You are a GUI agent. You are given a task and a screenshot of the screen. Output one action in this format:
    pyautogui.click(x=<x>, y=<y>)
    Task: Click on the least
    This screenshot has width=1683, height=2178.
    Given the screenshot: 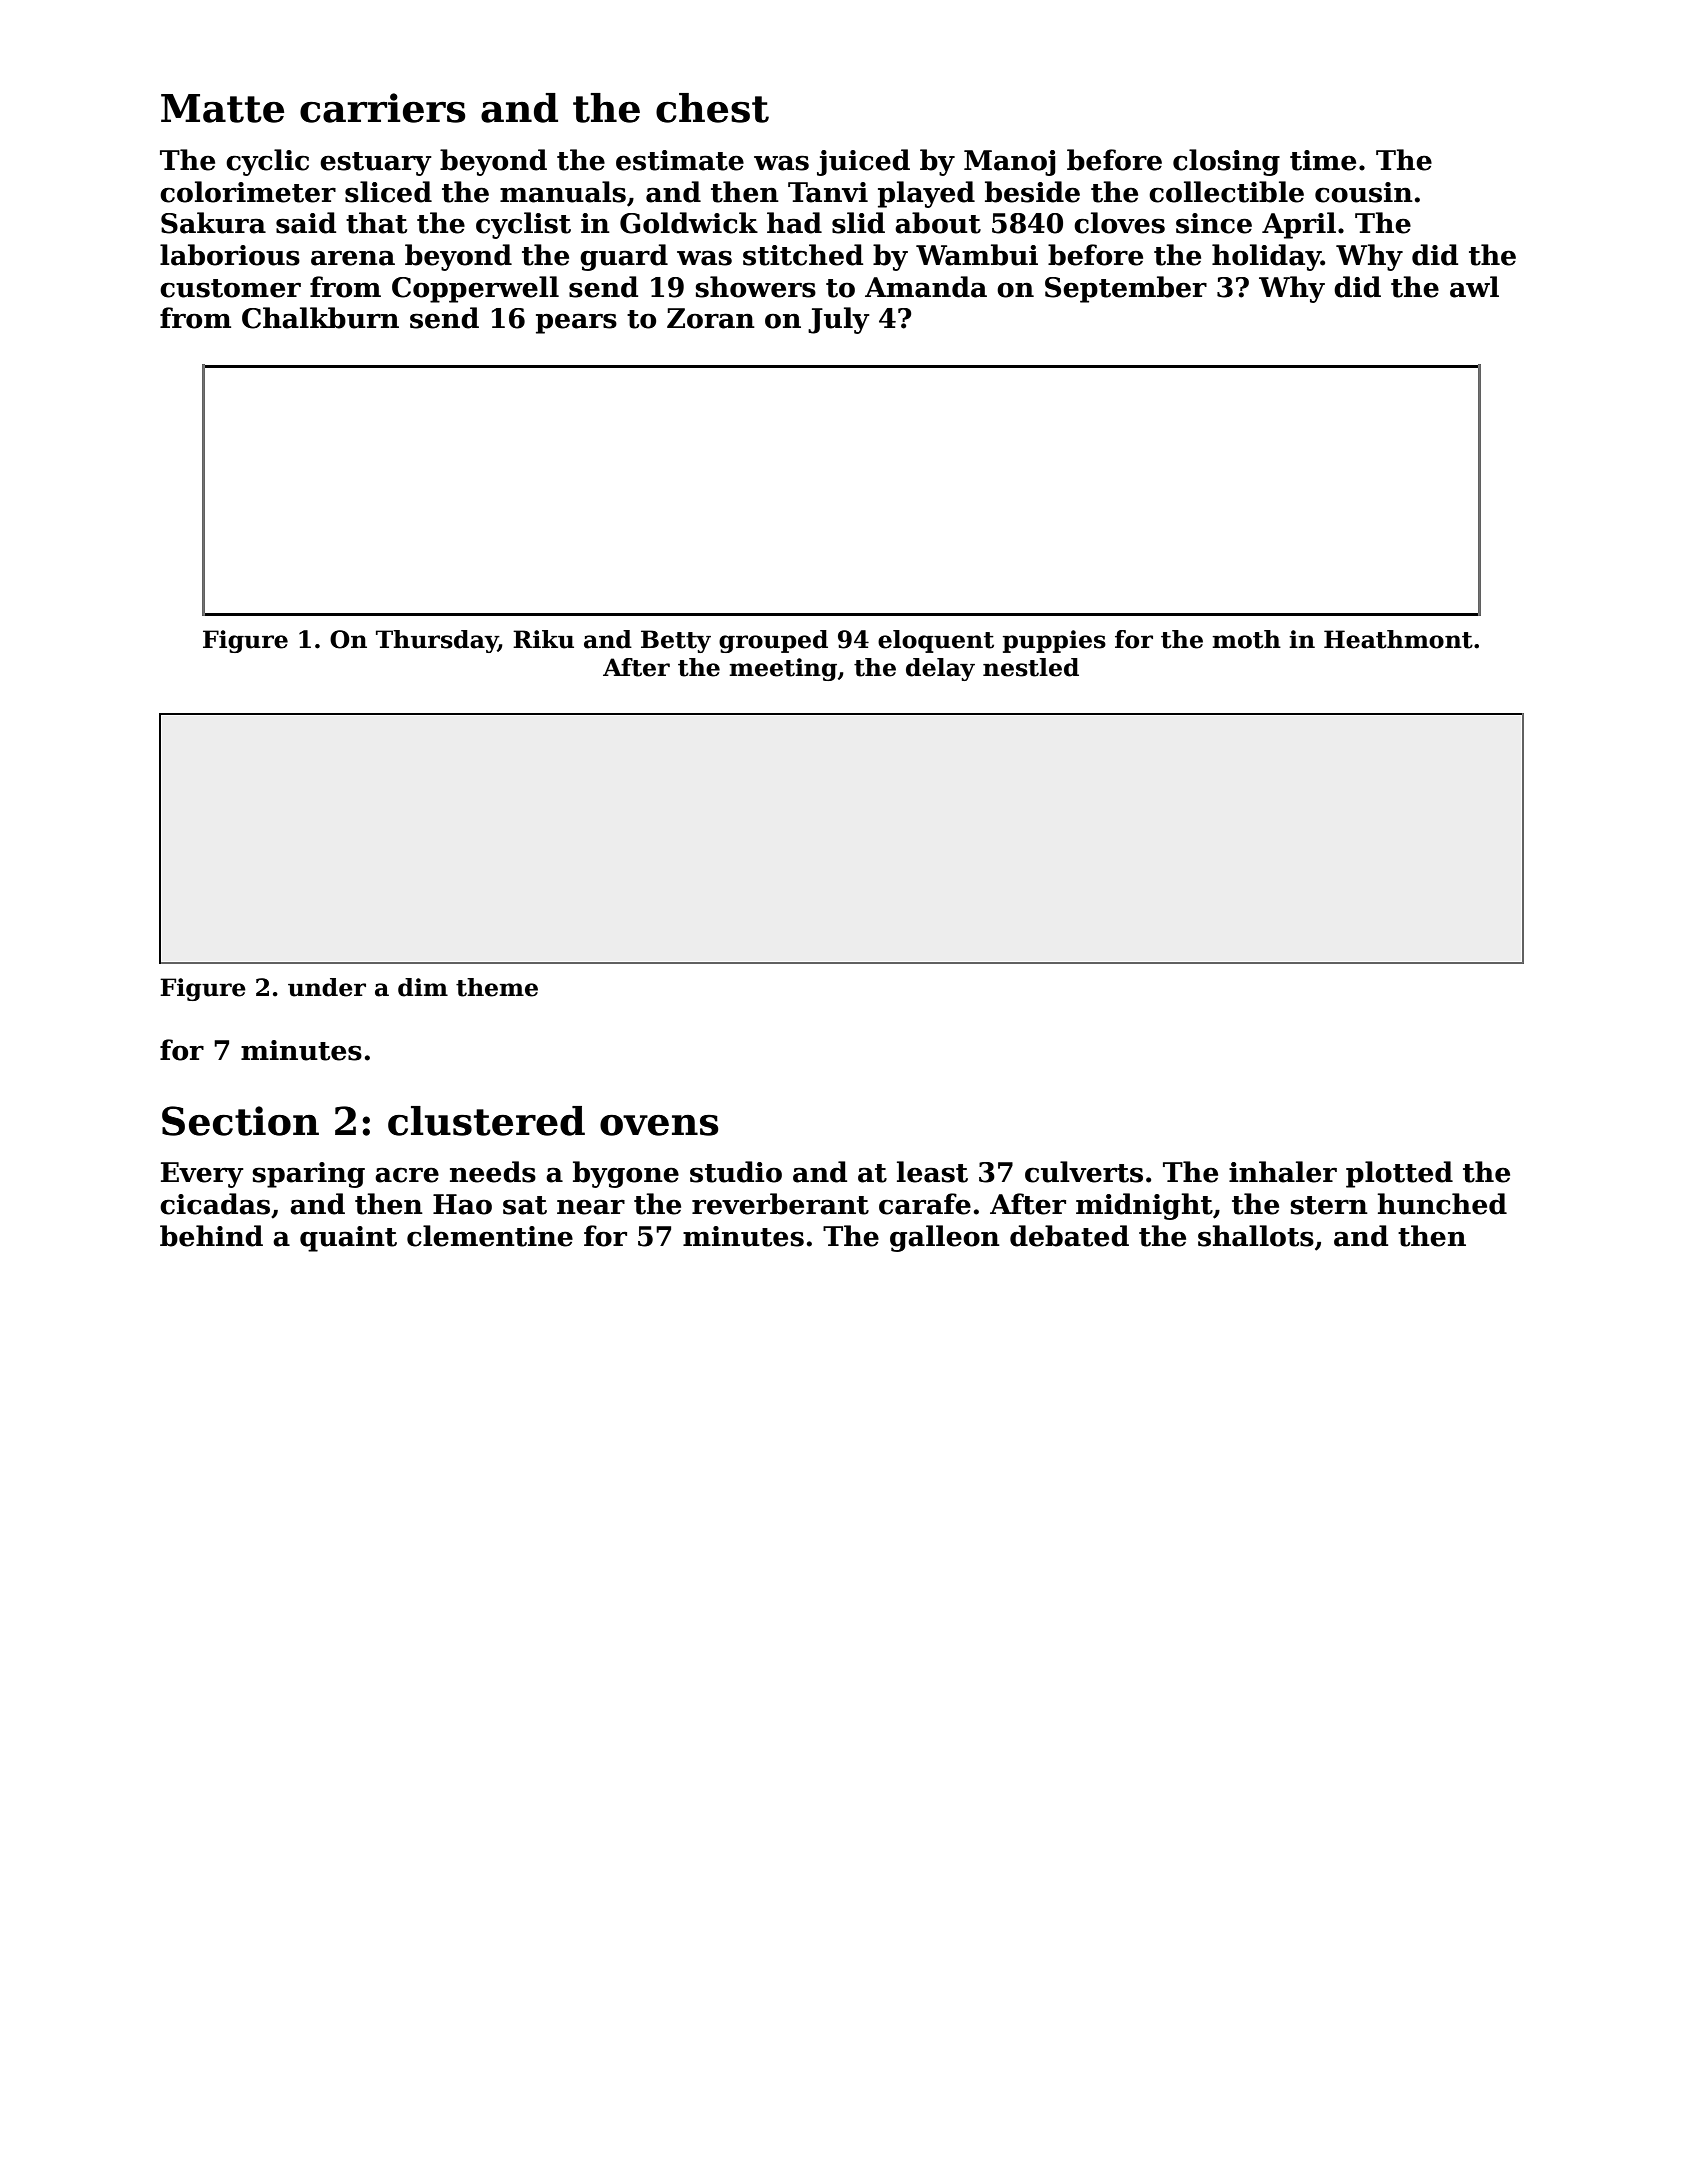 What is the action you would take?
    pyautogui.click(x=932, y=1172)
